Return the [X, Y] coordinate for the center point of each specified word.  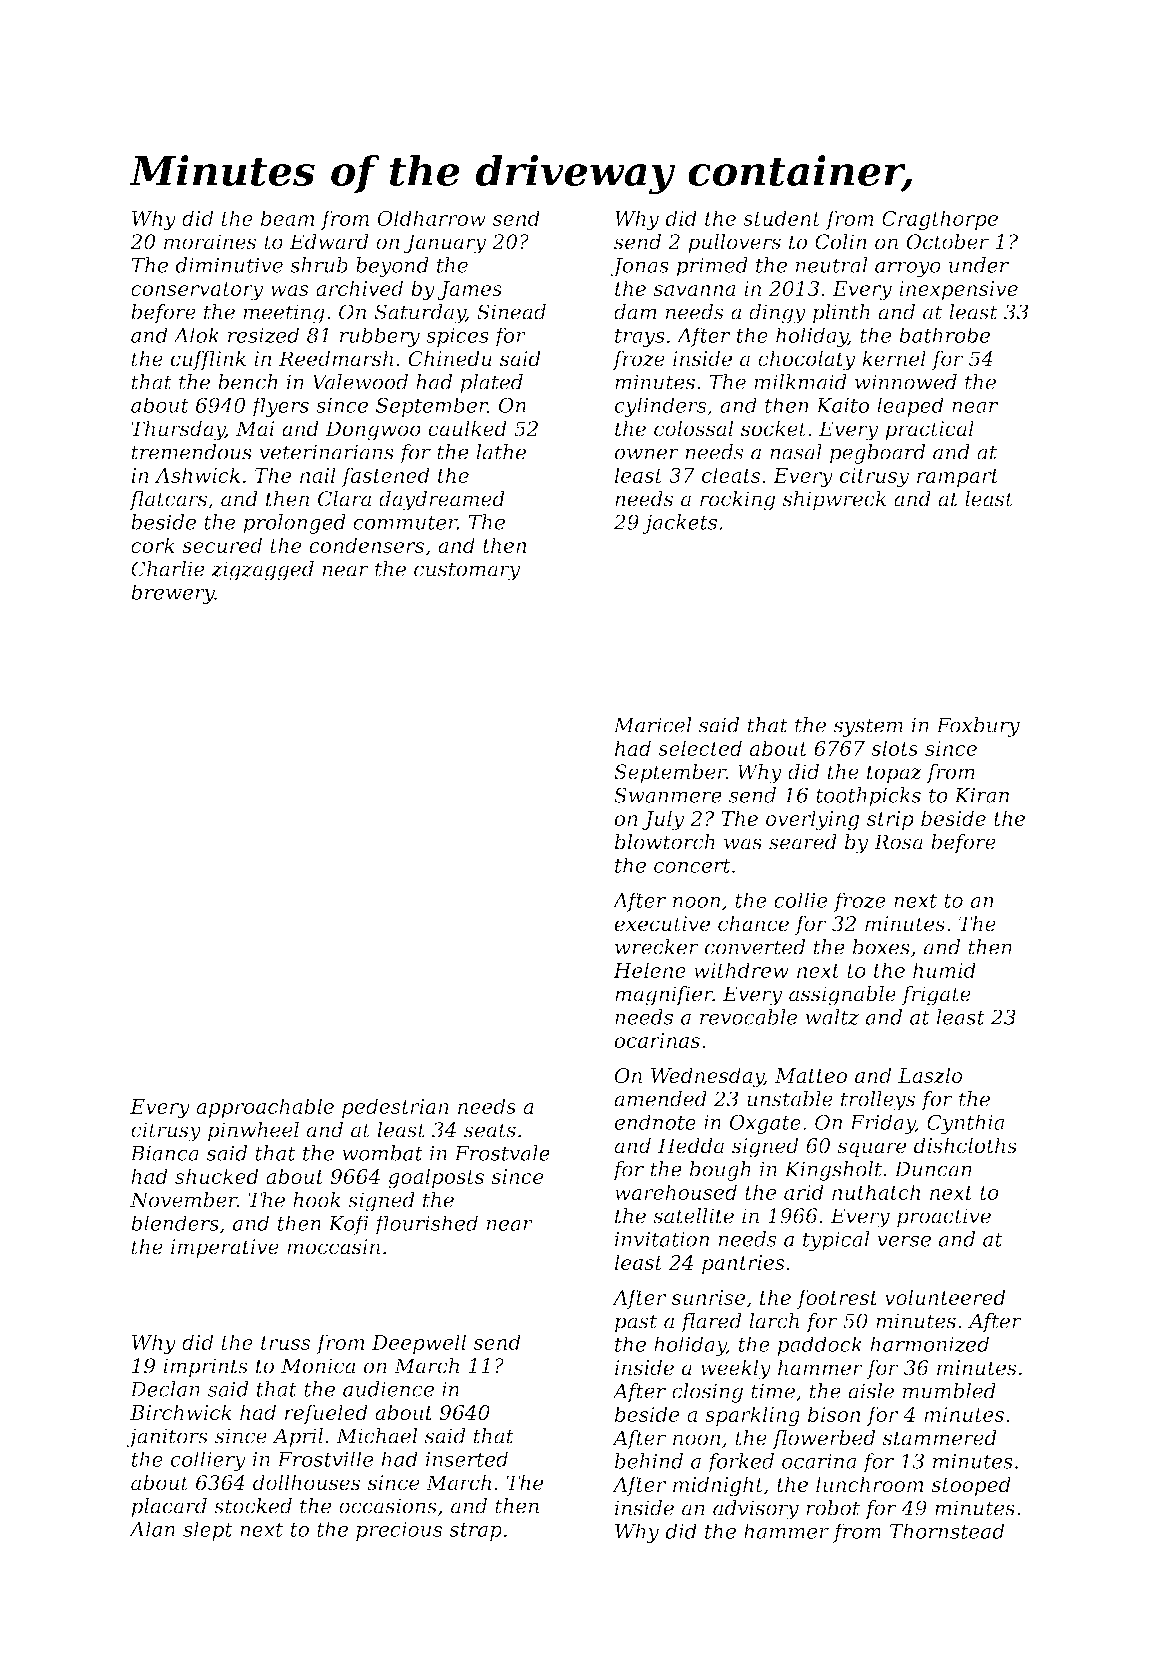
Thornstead [947, 1531]
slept [208, 1531]
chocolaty [807, 360]
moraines [210, 242]
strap [475, 1532]
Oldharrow [431, 218]
